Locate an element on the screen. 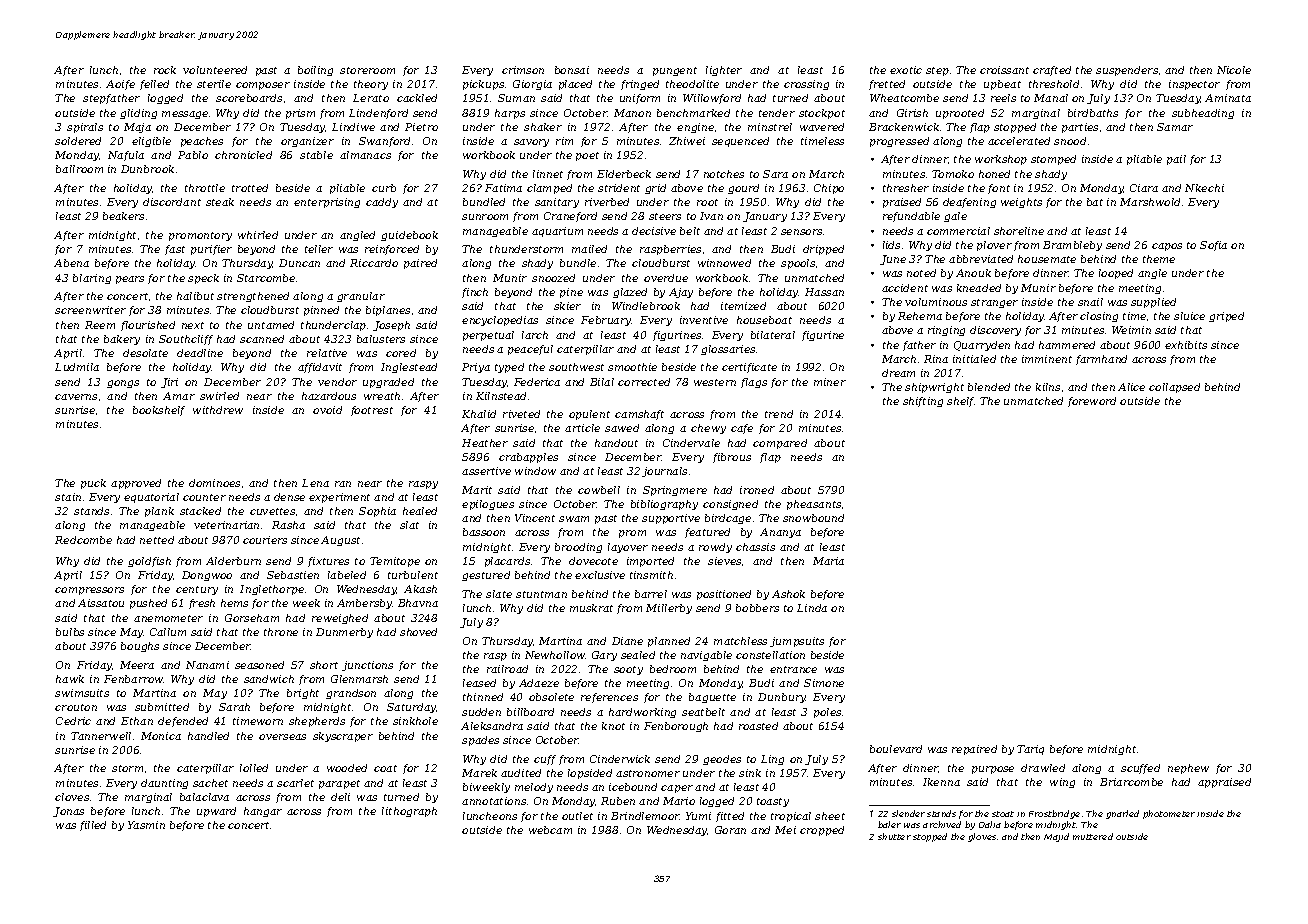  webcam is located at coordinates (550, 830).
